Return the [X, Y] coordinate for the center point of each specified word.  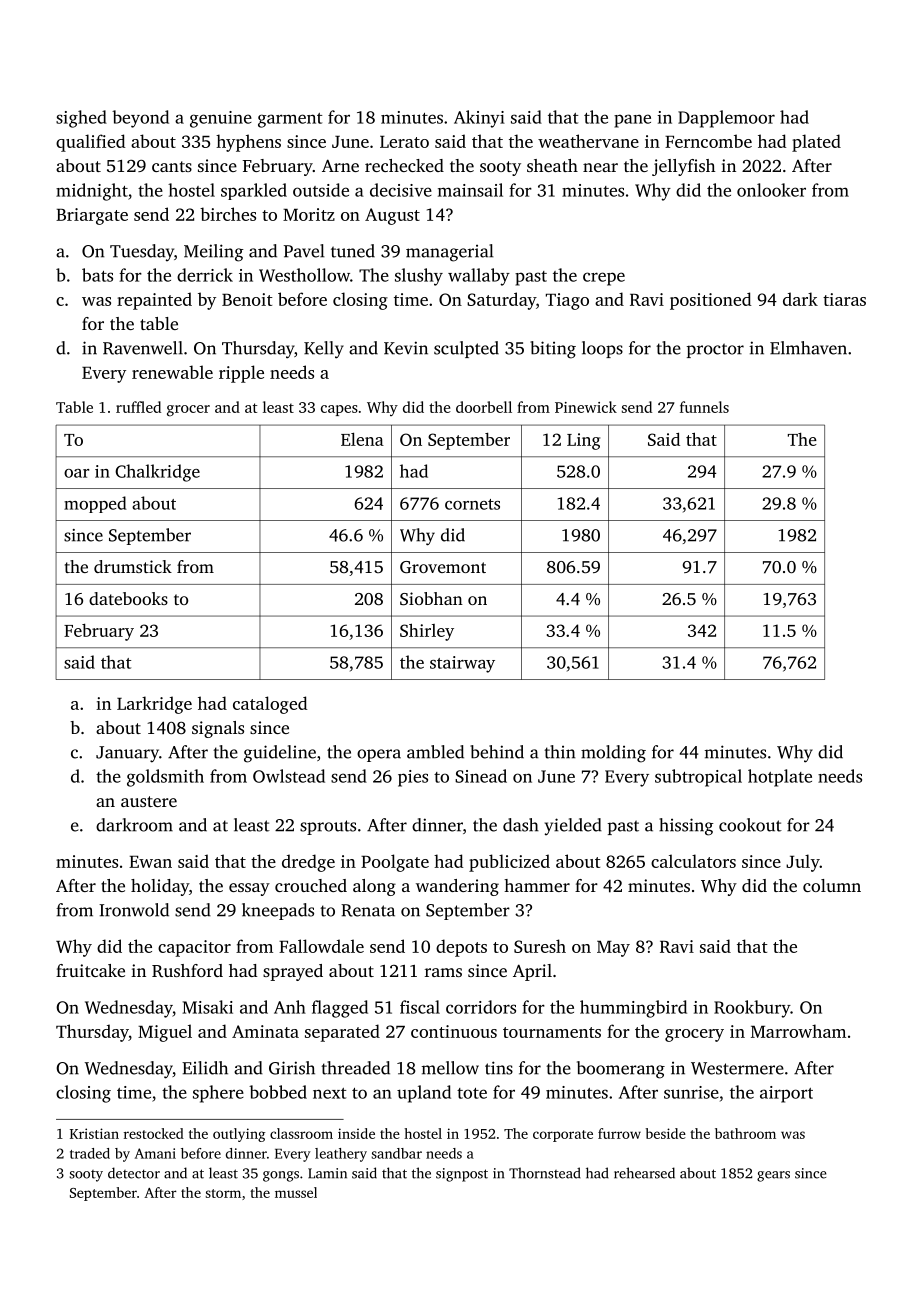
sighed [81, 119]
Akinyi [479, 119]
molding [613, 754]
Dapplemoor [726, 119]
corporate [563, 1136]
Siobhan [431, 599]
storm [223, 1193]
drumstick [133, 566]
